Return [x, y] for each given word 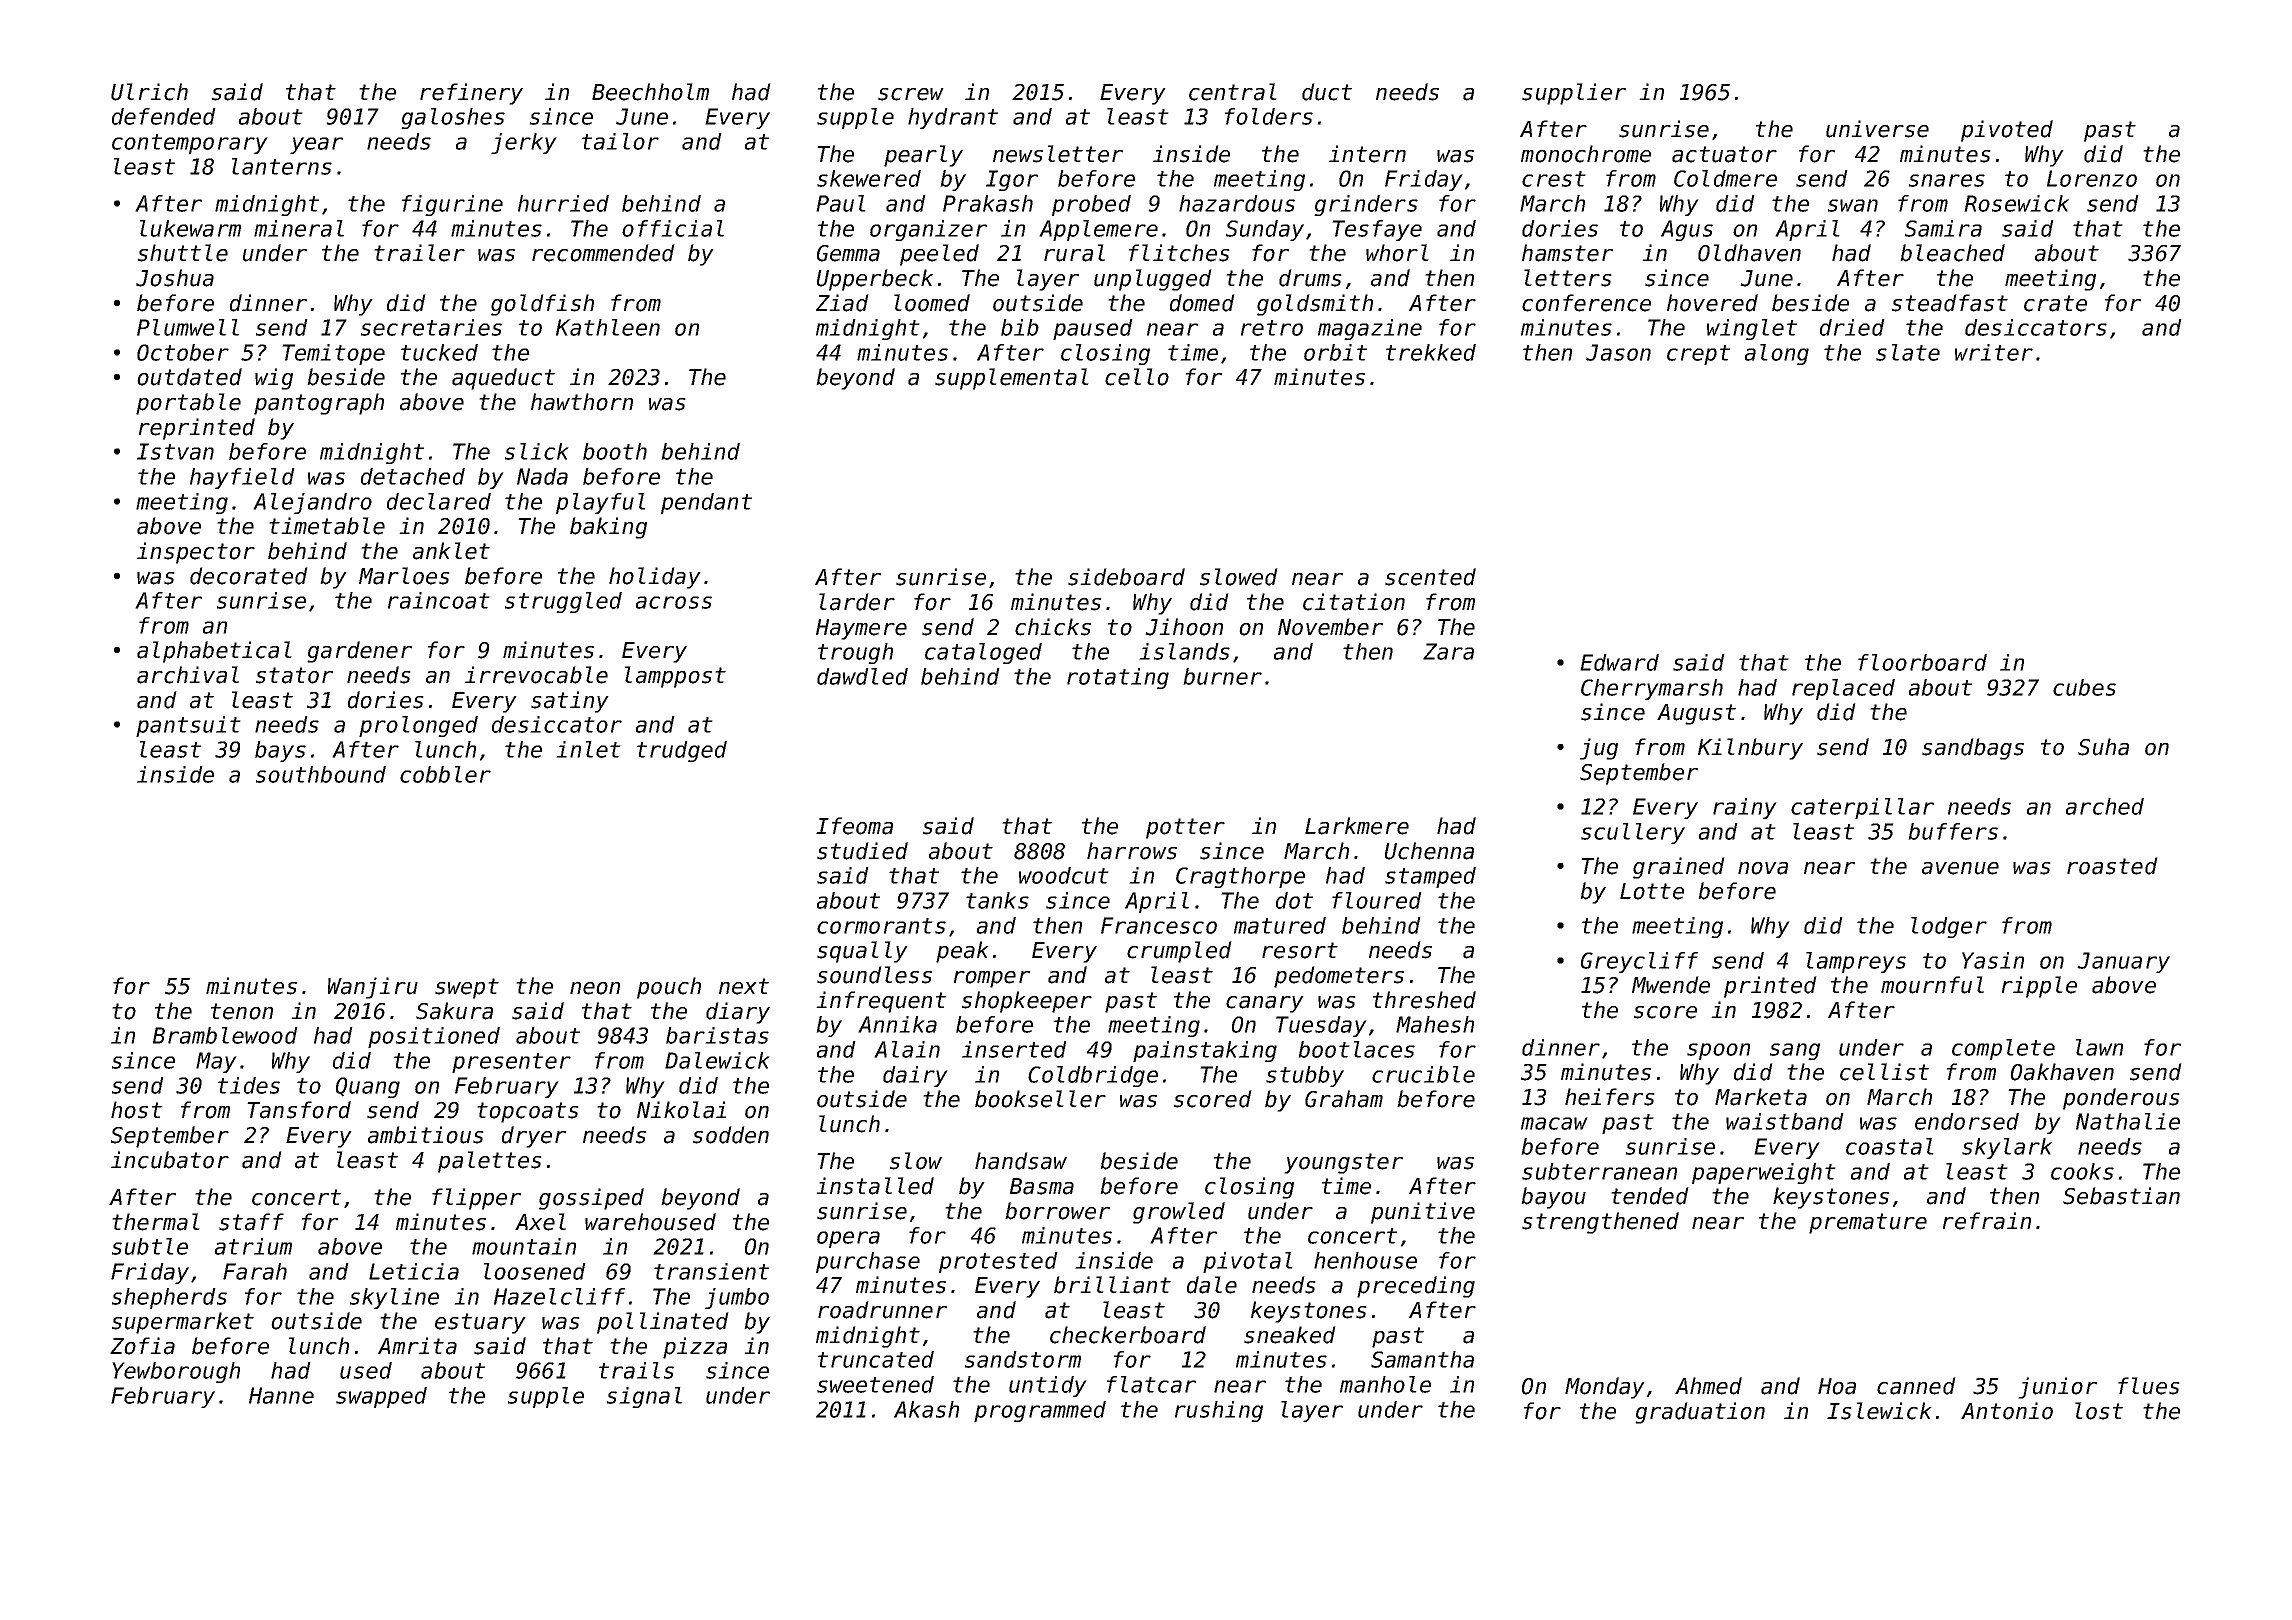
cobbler [445, 774]
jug [1599, 749]
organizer [928, 230]
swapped [381, 1397]
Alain [907, 1049]
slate [1908, 352]
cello [1137, 377]
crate [2055, 303]
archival [188, 675]
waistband [1785, 1121]
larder [857, 602]
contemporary [190, 144]
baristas [717, 1035]
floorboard [1922, 662]
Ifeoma [854, 826]
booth [615, 451]
